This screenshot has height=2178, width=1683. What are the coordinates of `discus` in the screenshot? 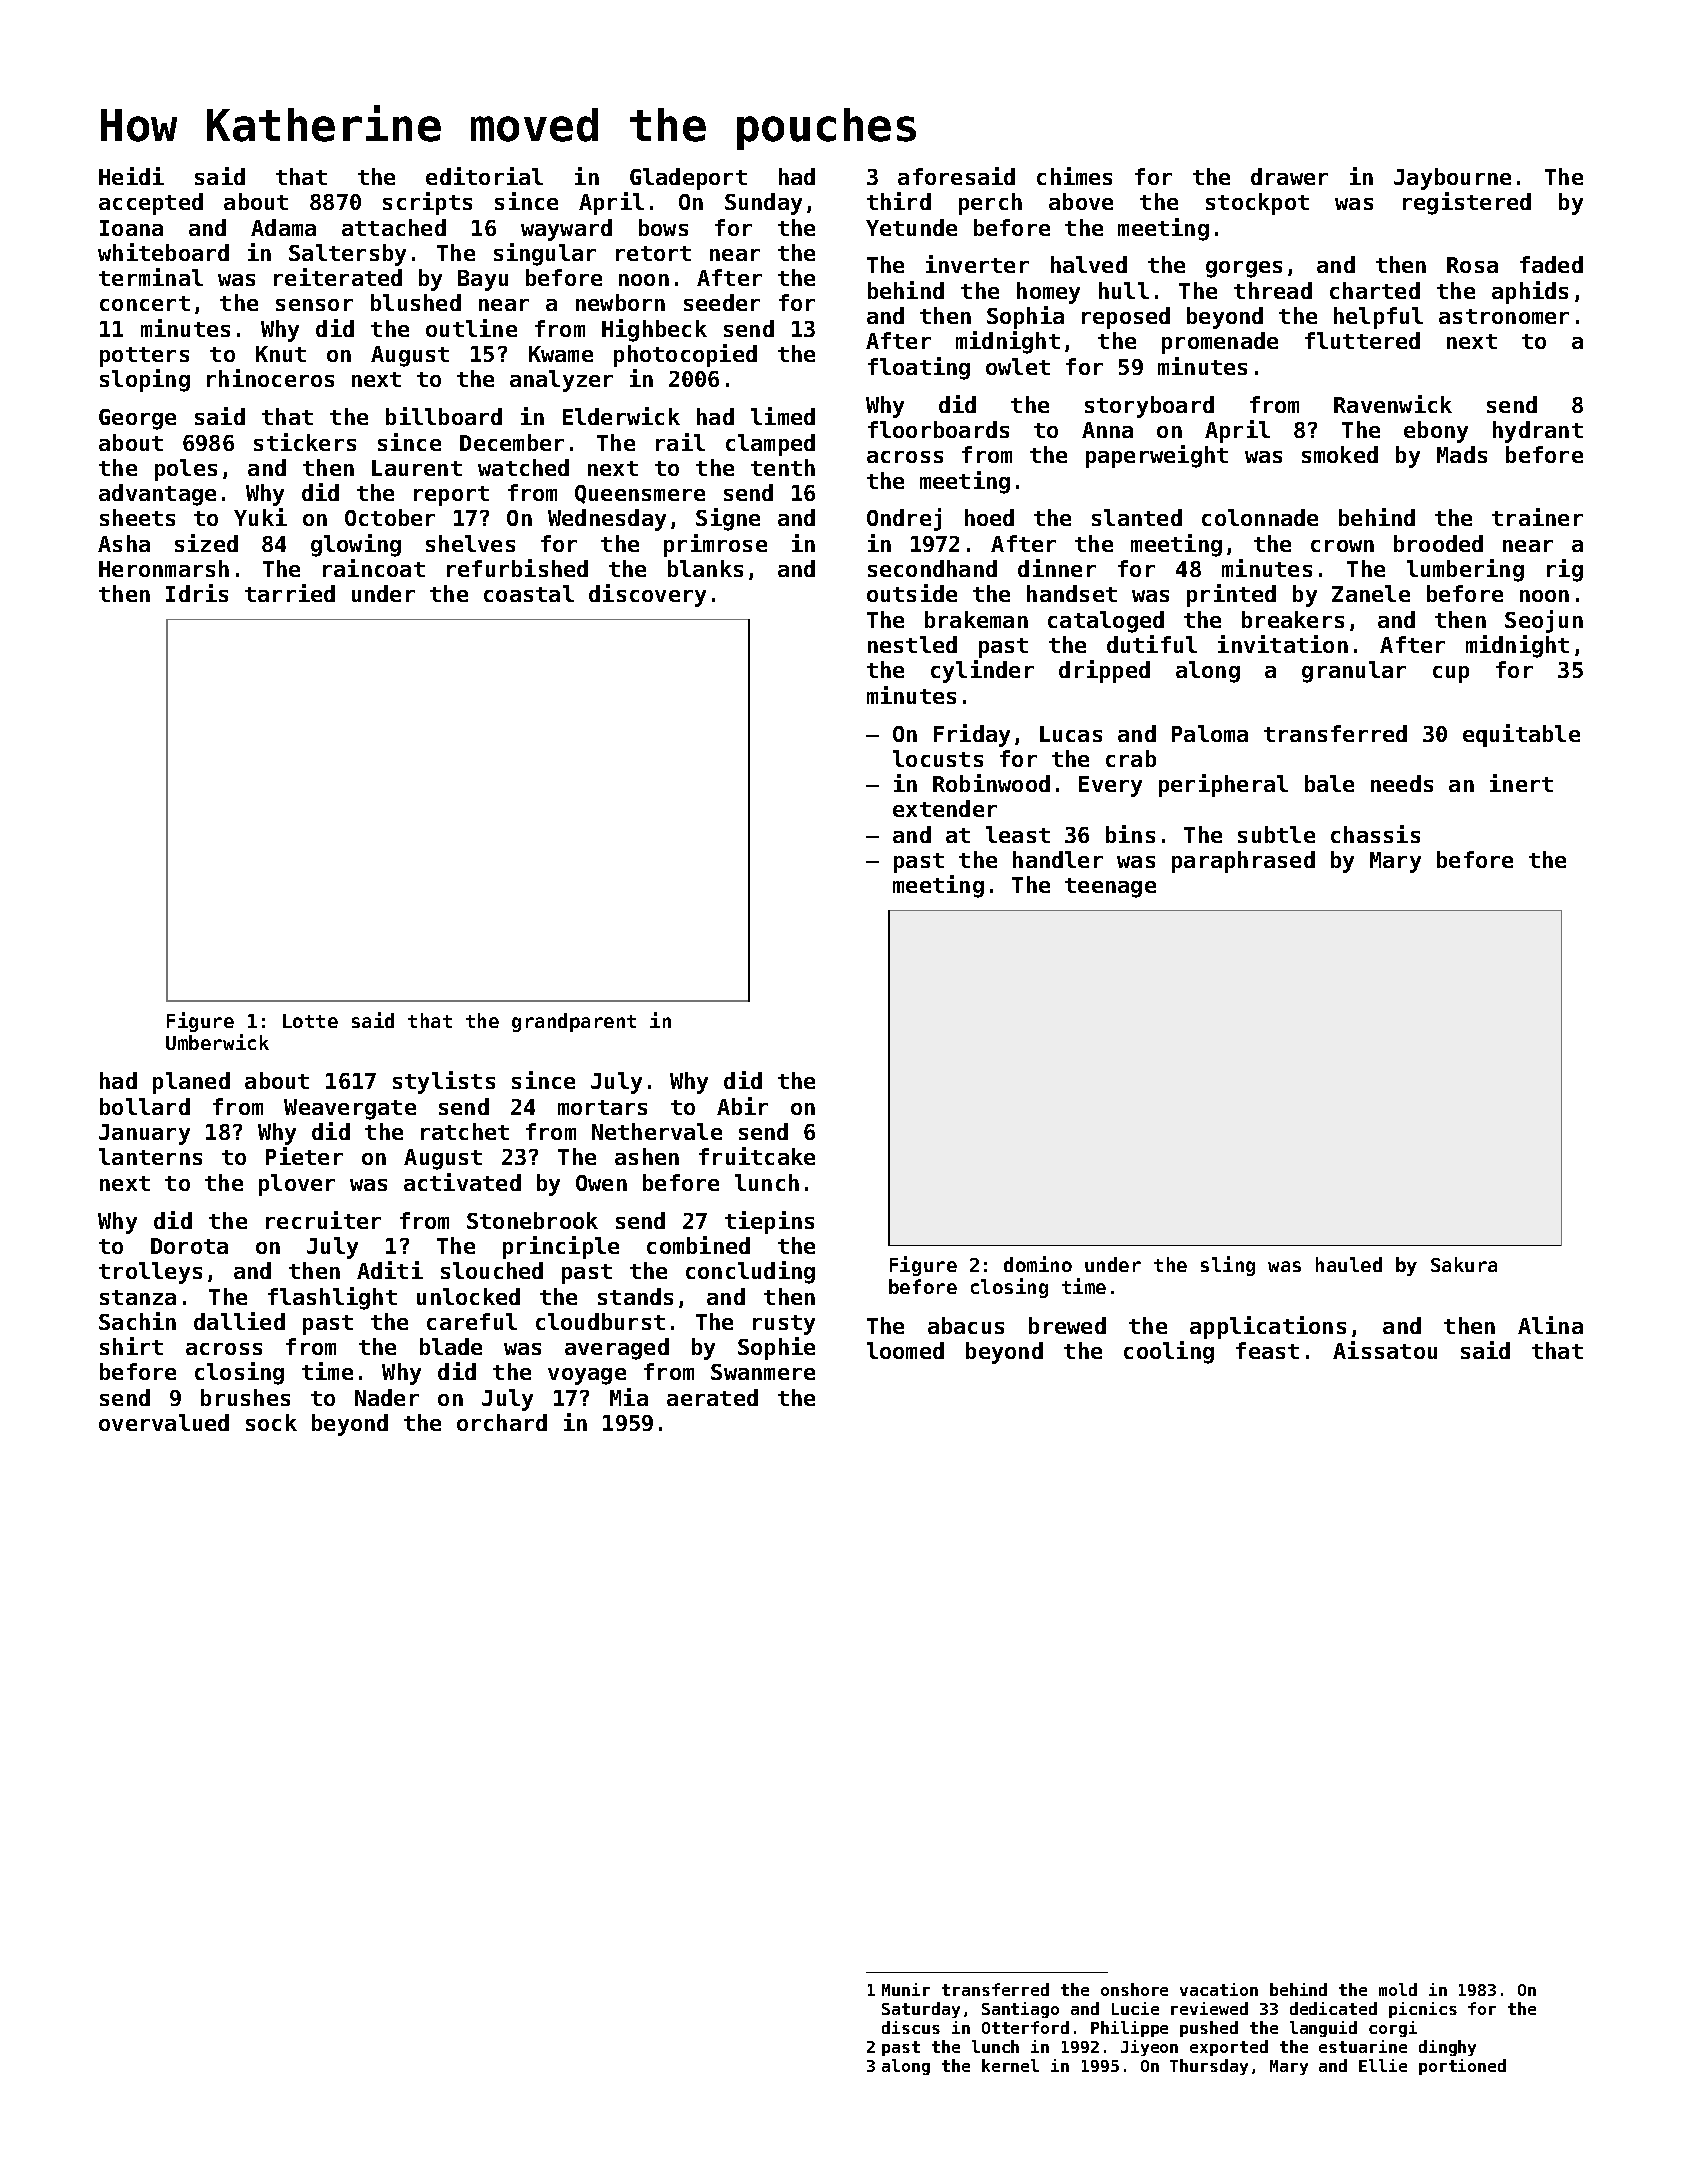 It's located at (911, 2027).
